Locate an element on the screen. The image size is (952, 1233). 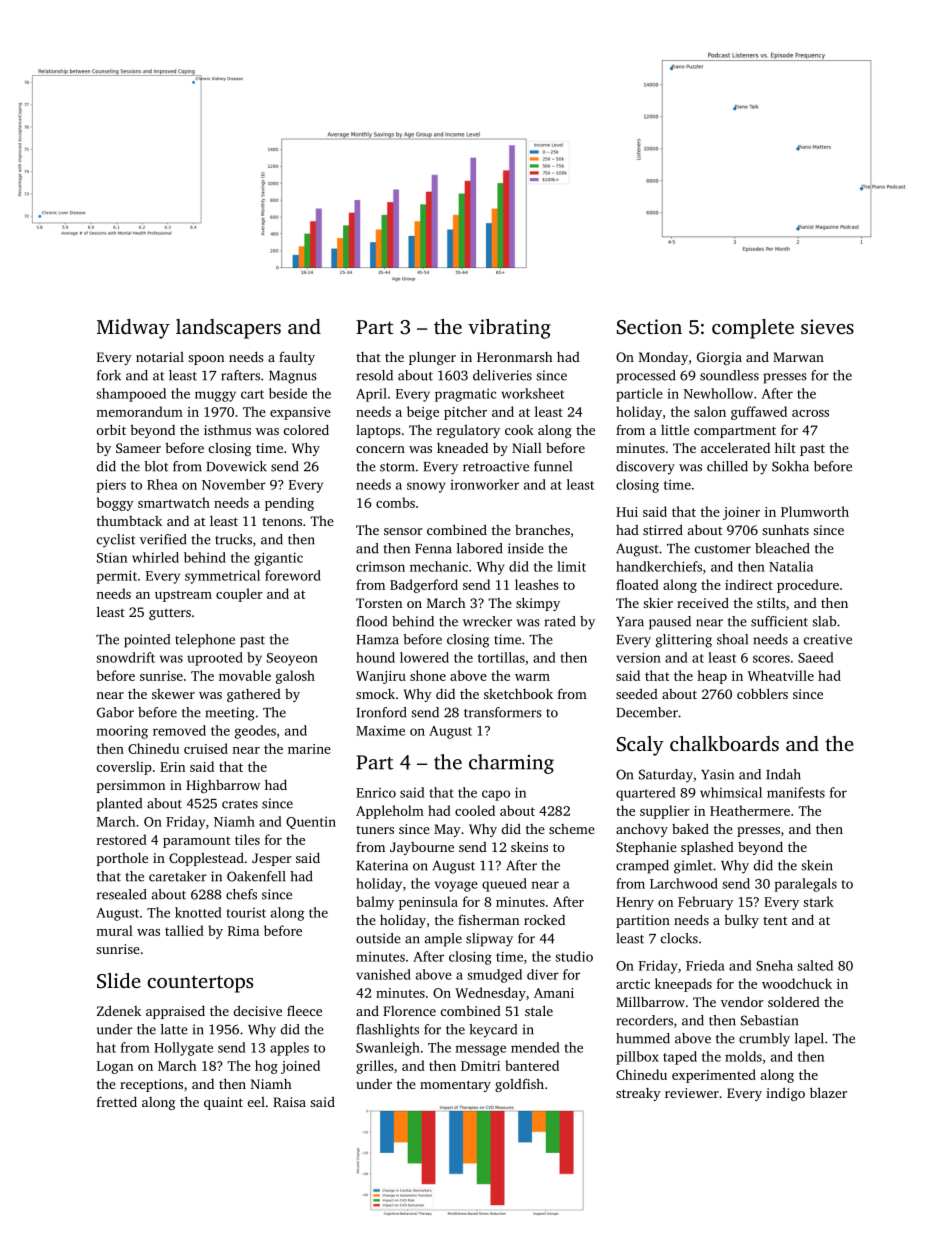
Heathermere is located at coordinates (750, 810).
